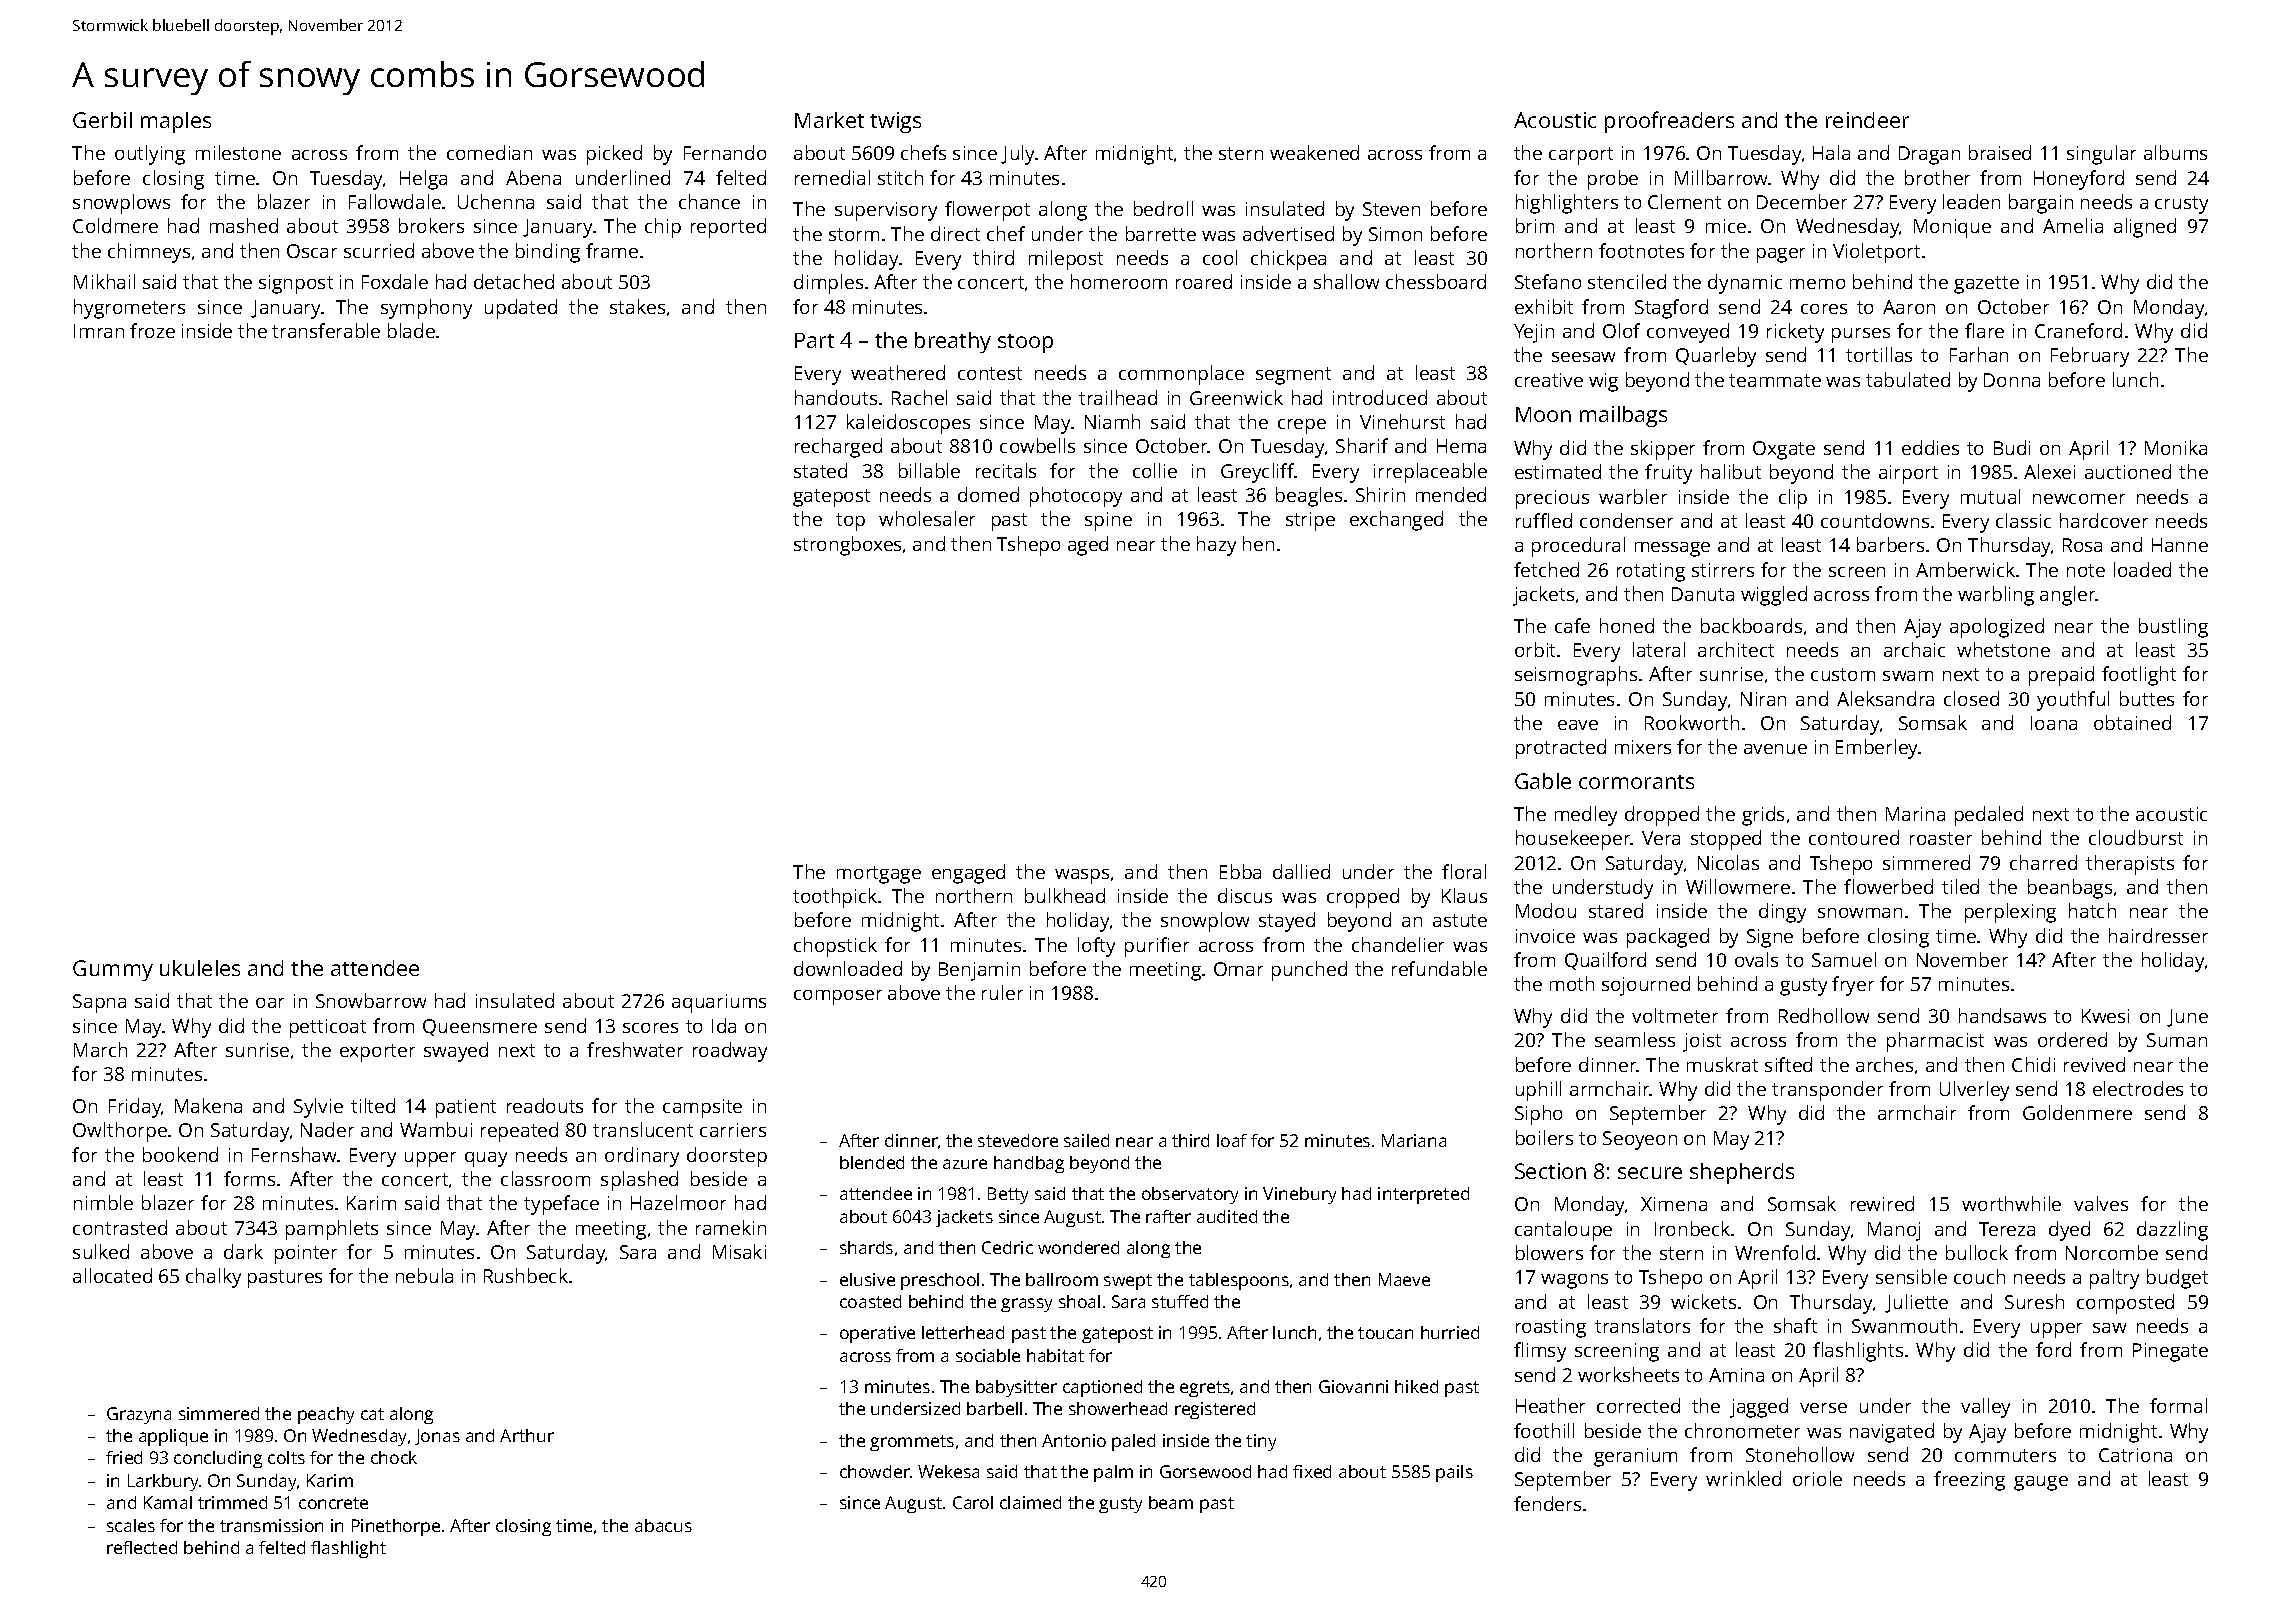  What do you see at coordinates (396, 1527) in the image?
I see `Pinethorpe` at bounding box center [396, 1527].
